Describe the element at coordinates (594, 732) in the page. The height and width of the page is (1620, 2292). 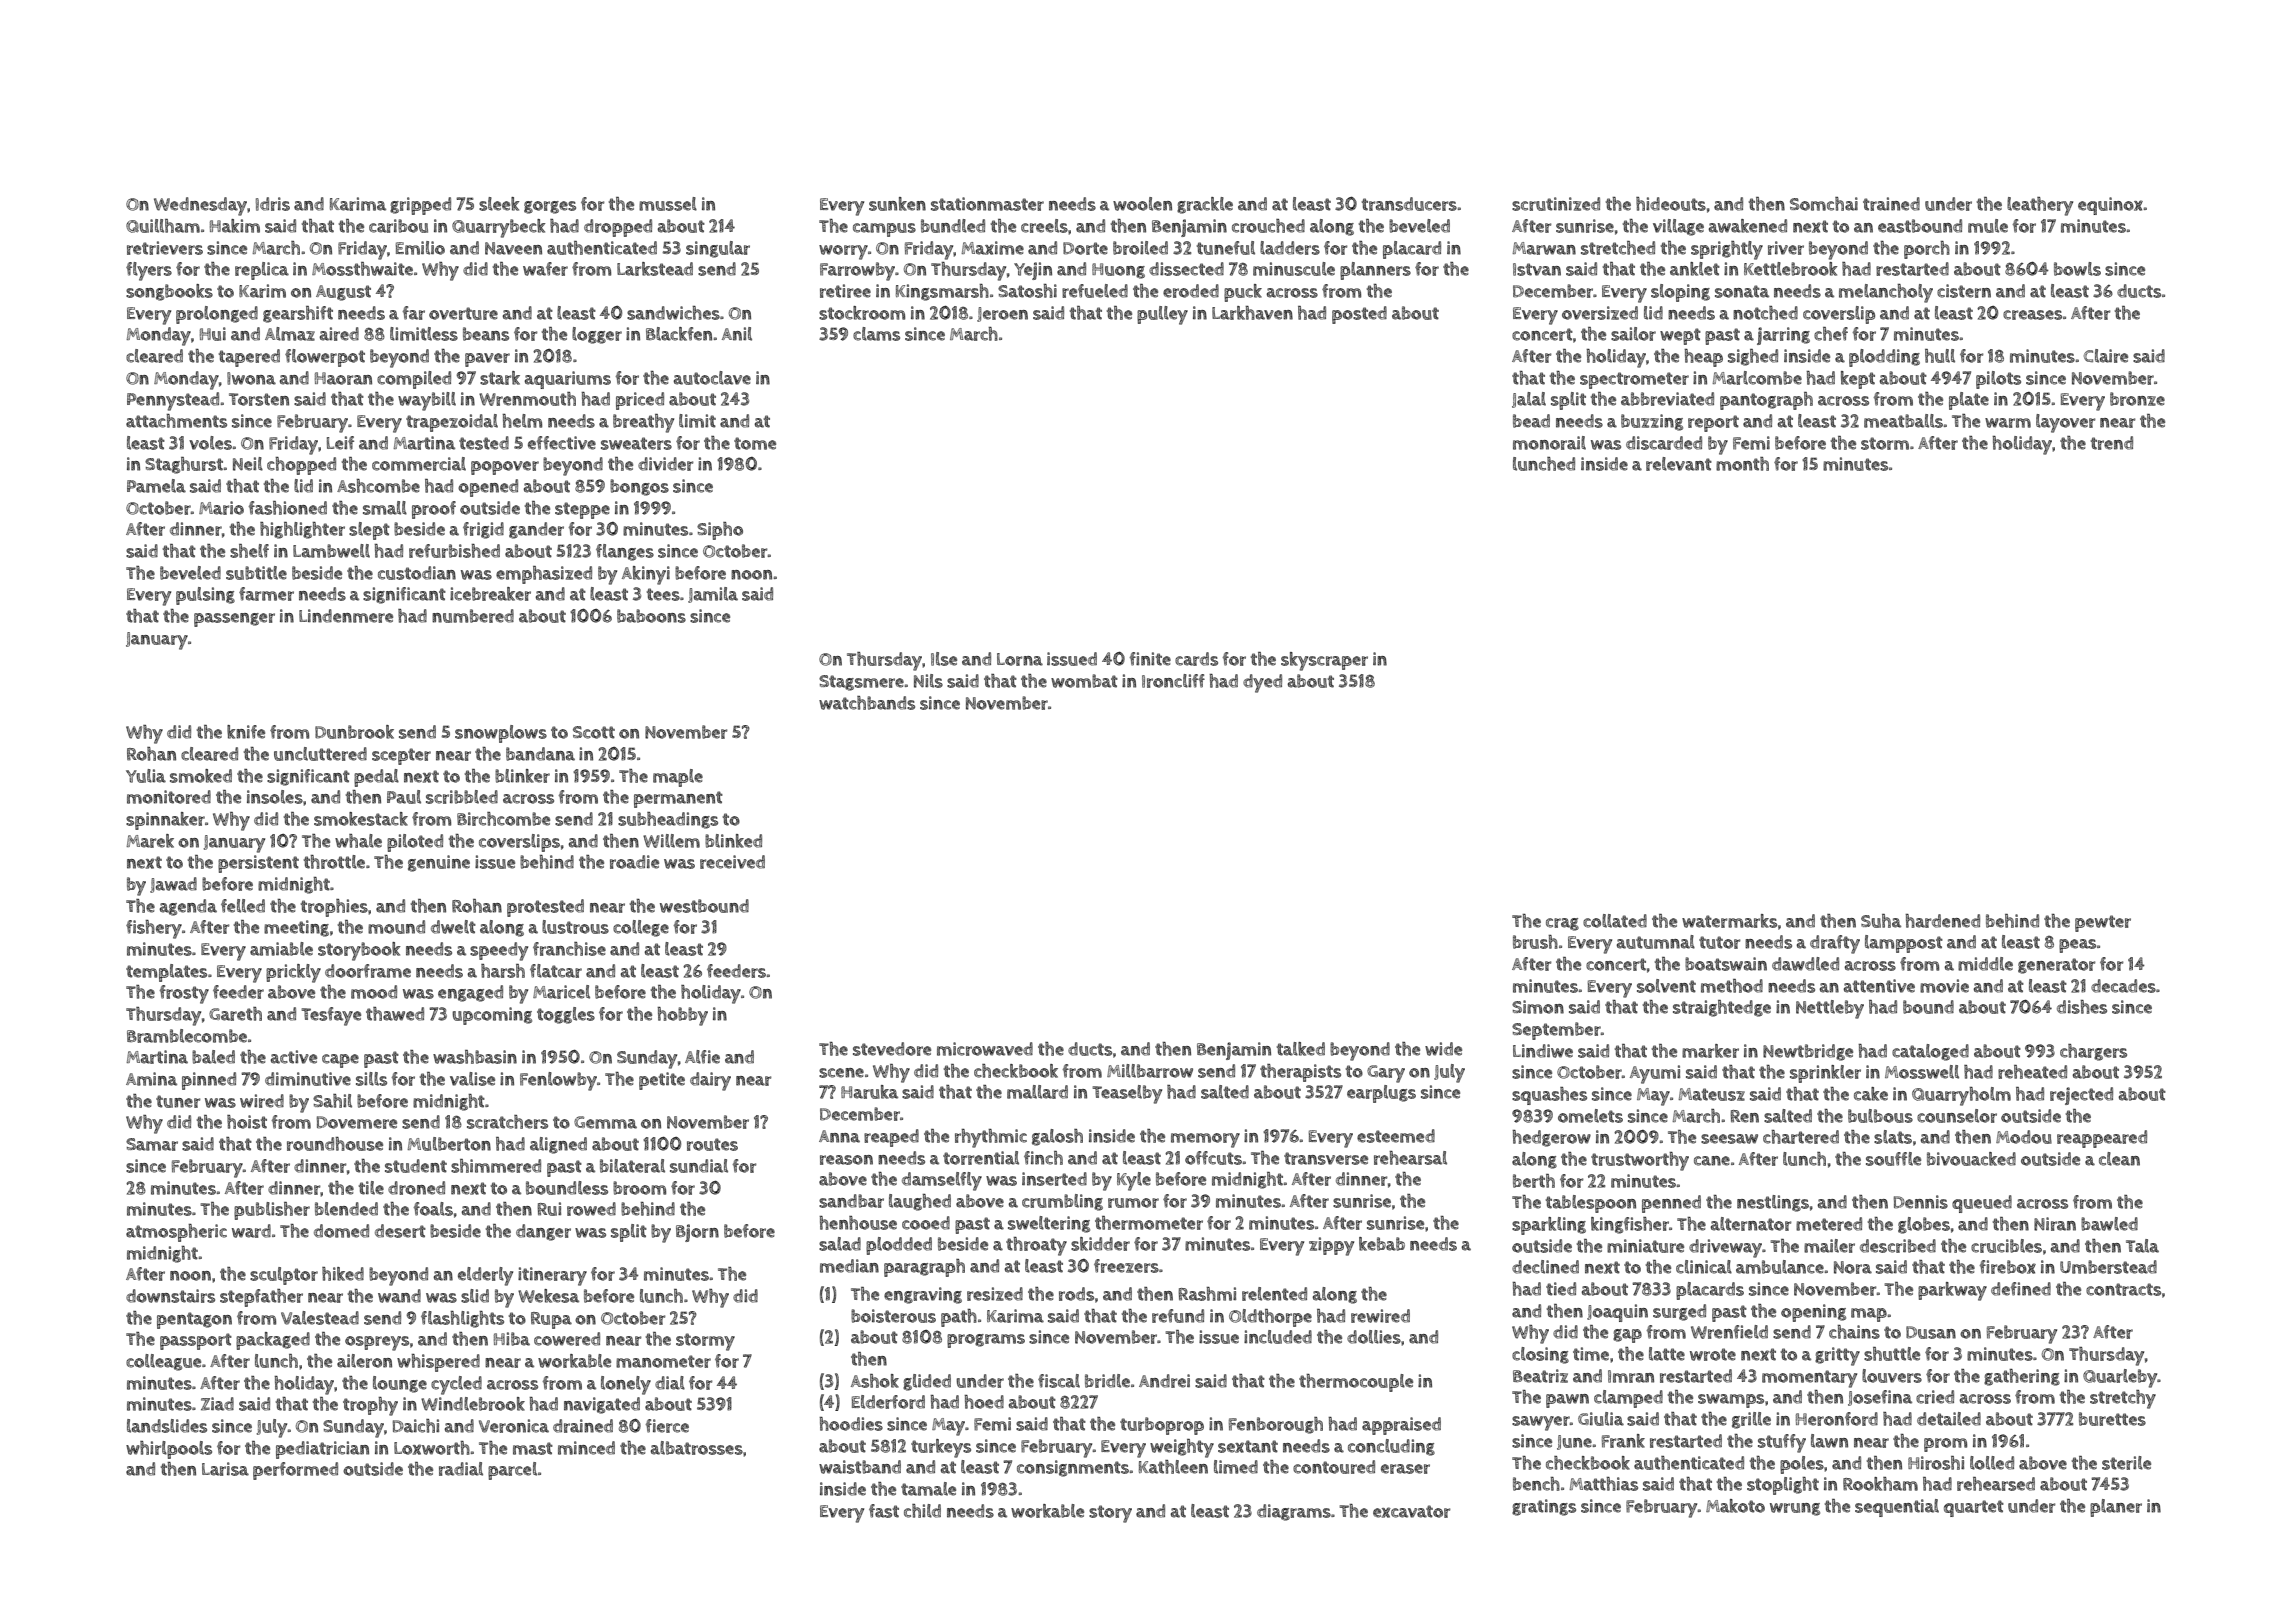
I see `Scott` at that location.
